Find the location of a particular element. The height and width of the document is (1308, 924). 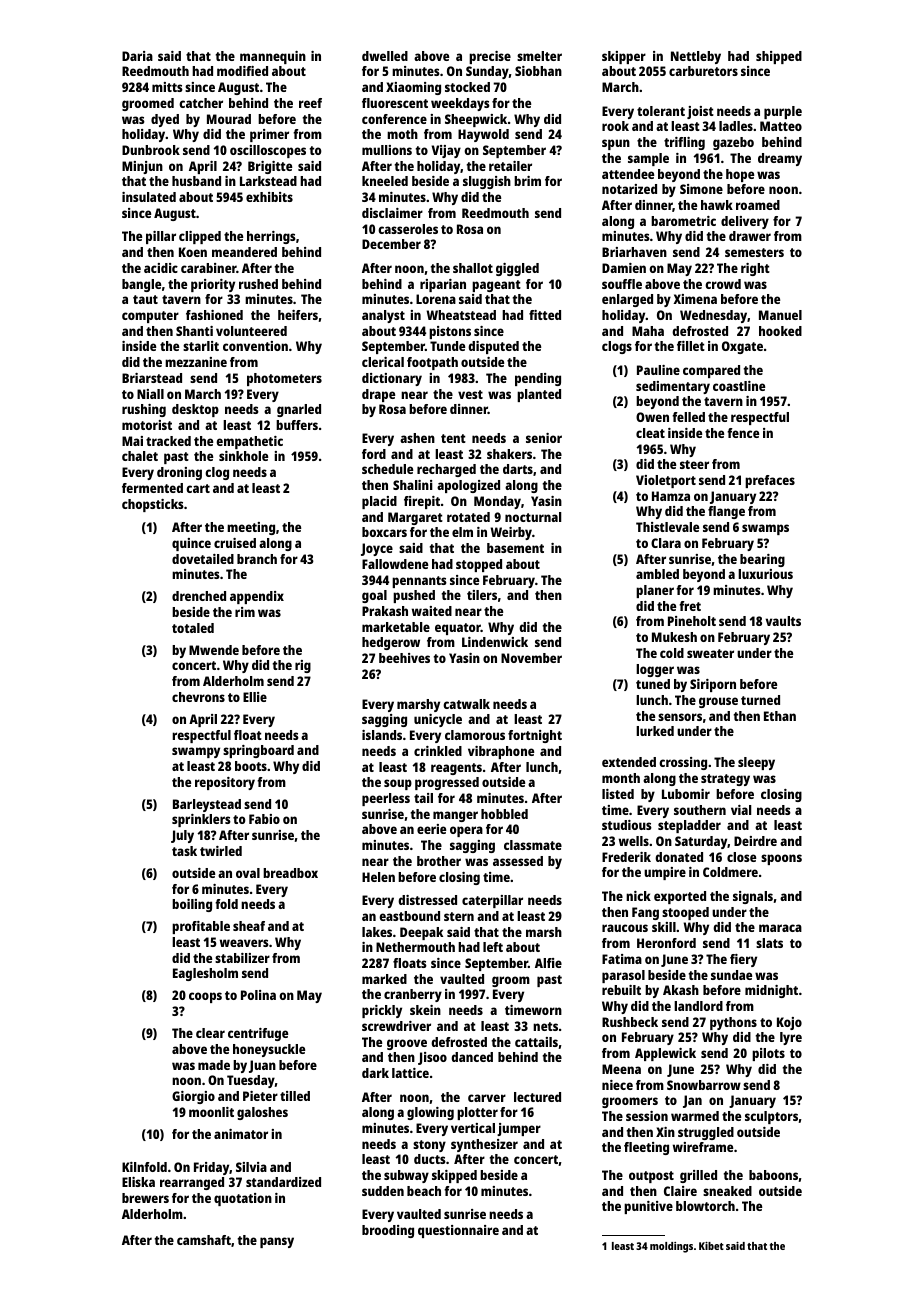

weekdays is located at coordinates (460, 104).
